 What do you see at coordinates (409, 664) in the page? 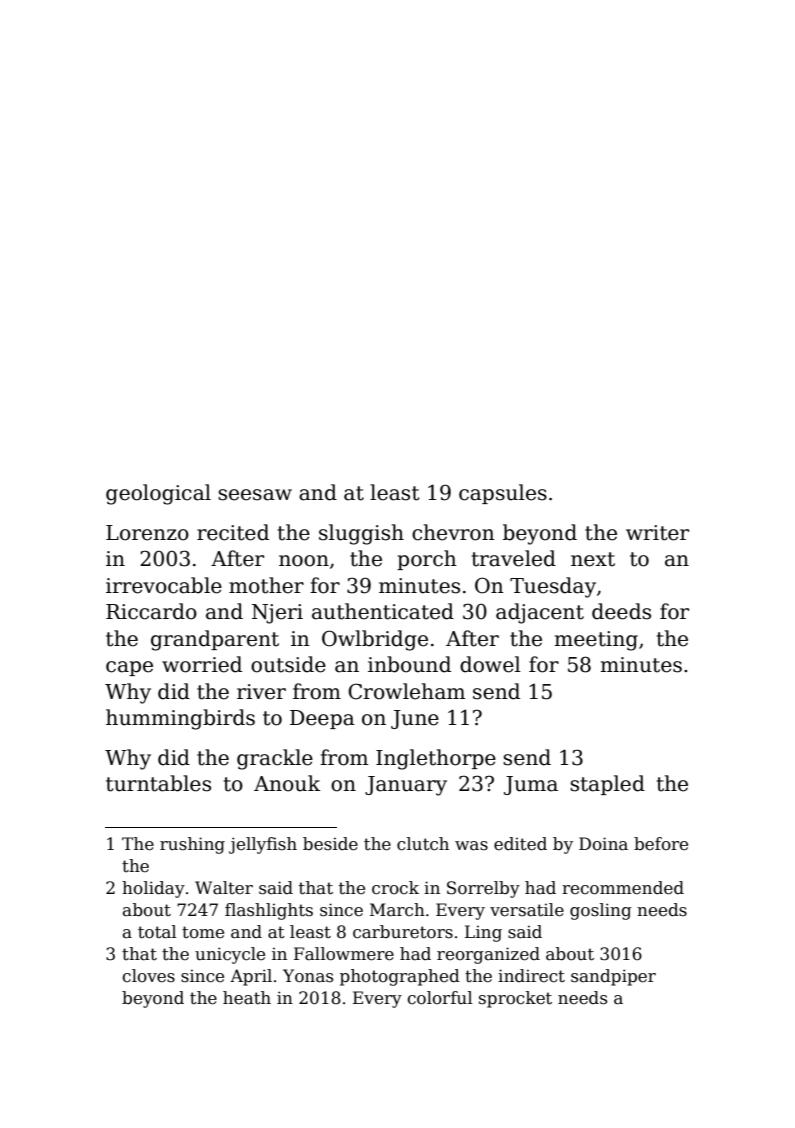
I see `inbound` at bounding box center [409, 664].
